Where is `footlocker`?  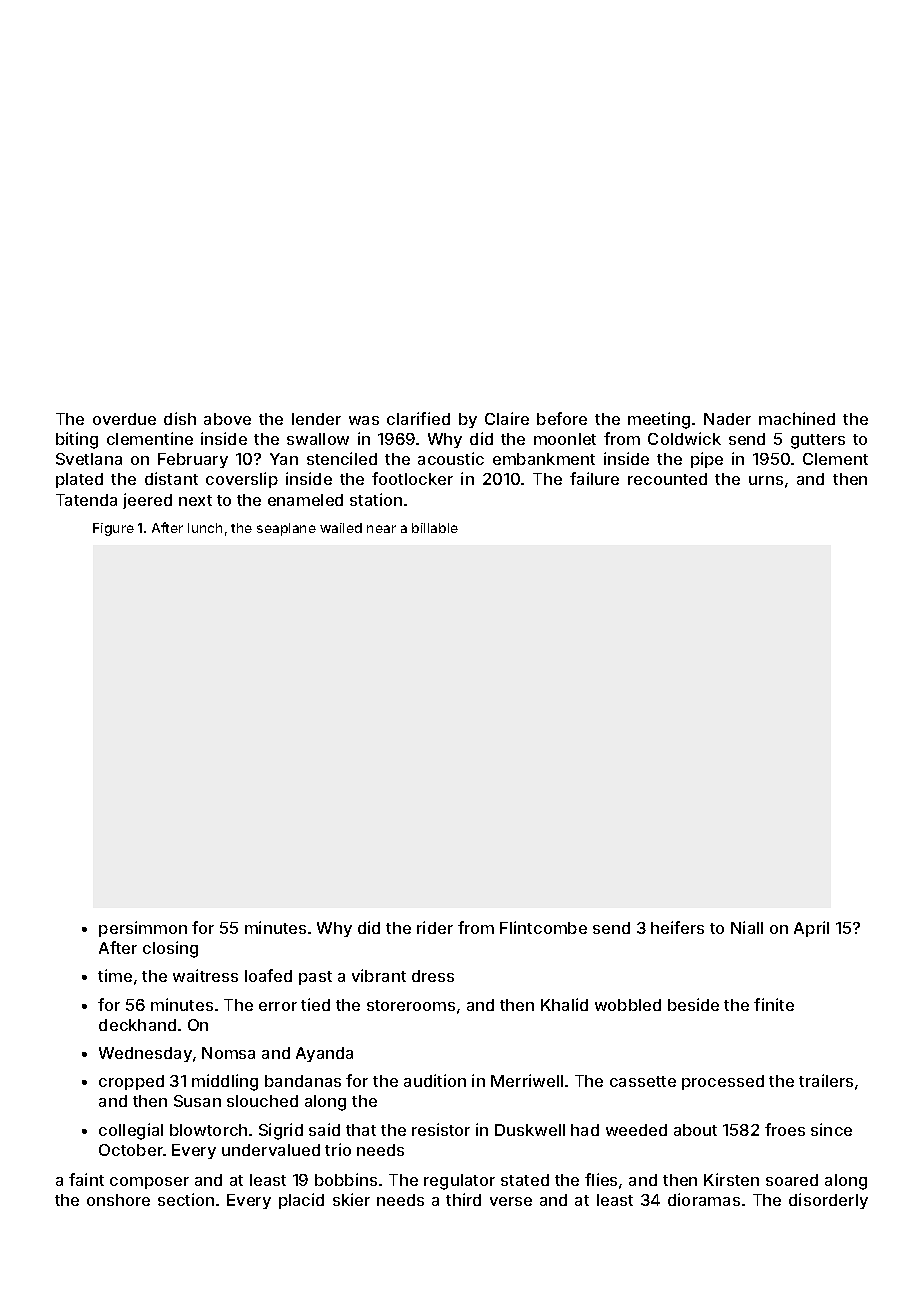 footlocker is located at coordinates (412, 478).
